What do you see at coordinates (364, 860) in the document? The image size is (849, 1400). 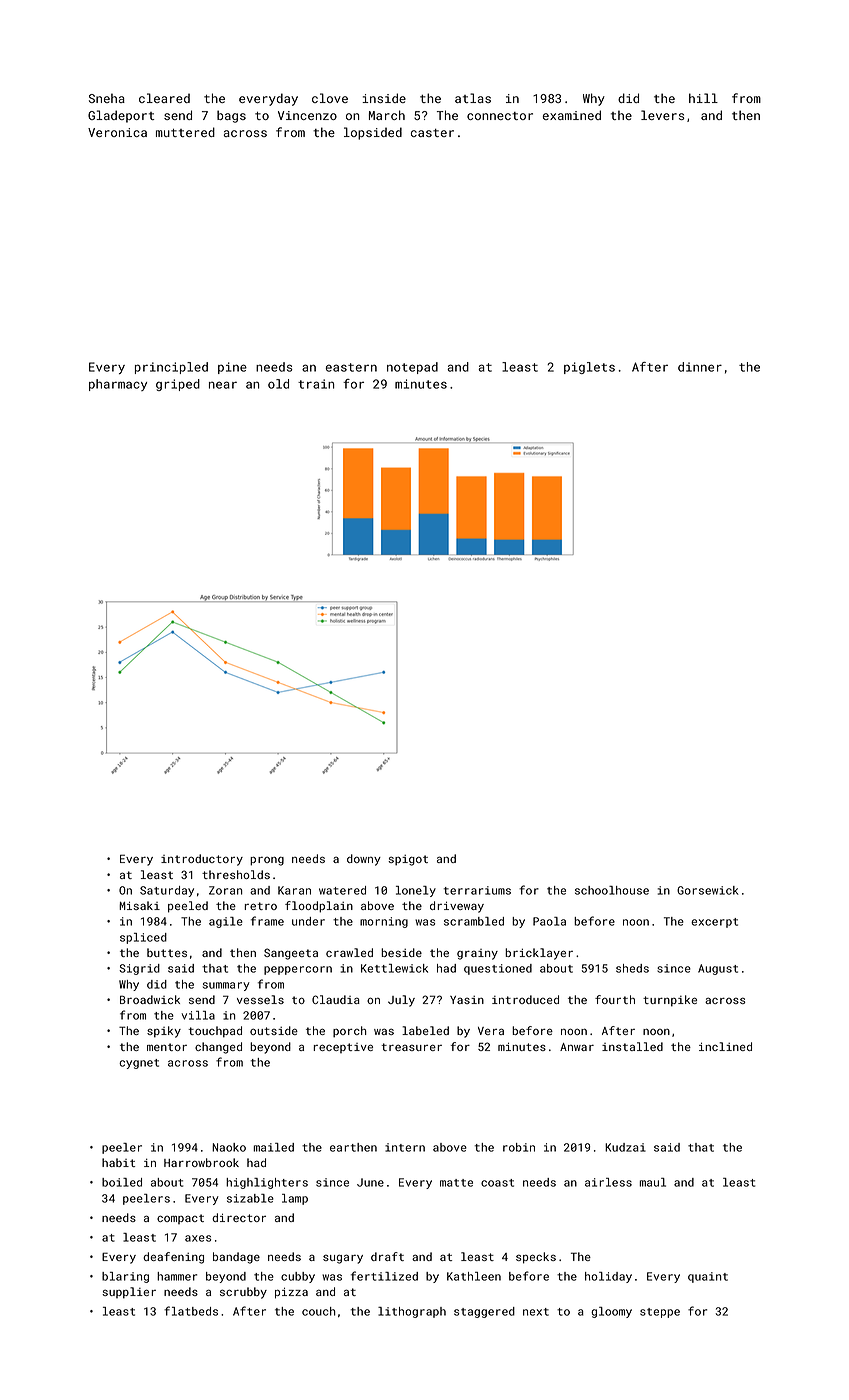 I see `downy` at bounding box center [364, 860].
